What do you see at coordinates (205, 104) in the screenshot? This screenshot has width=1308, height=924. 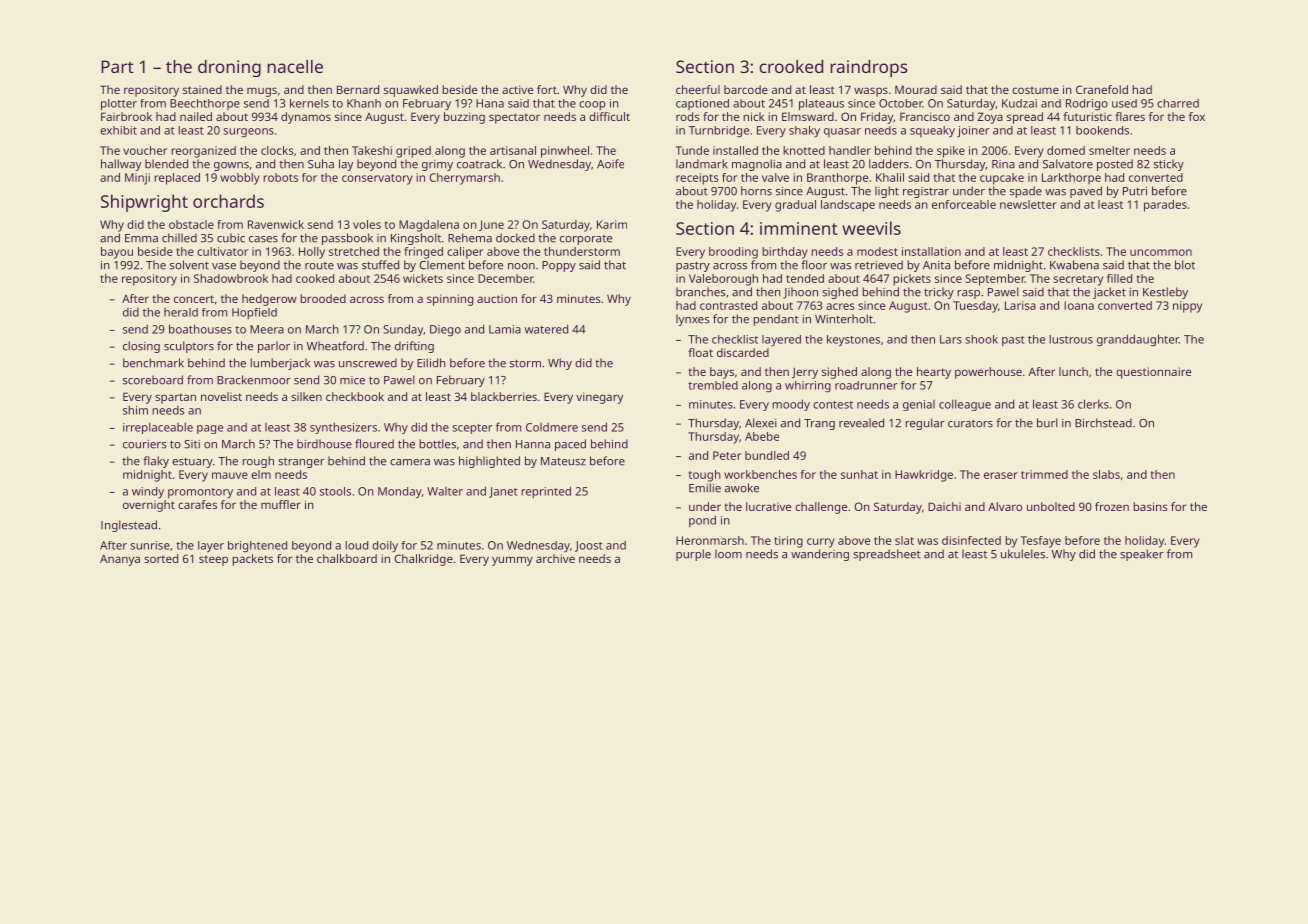 I see `Beechthorpe` at bounding box center [205, 104].
